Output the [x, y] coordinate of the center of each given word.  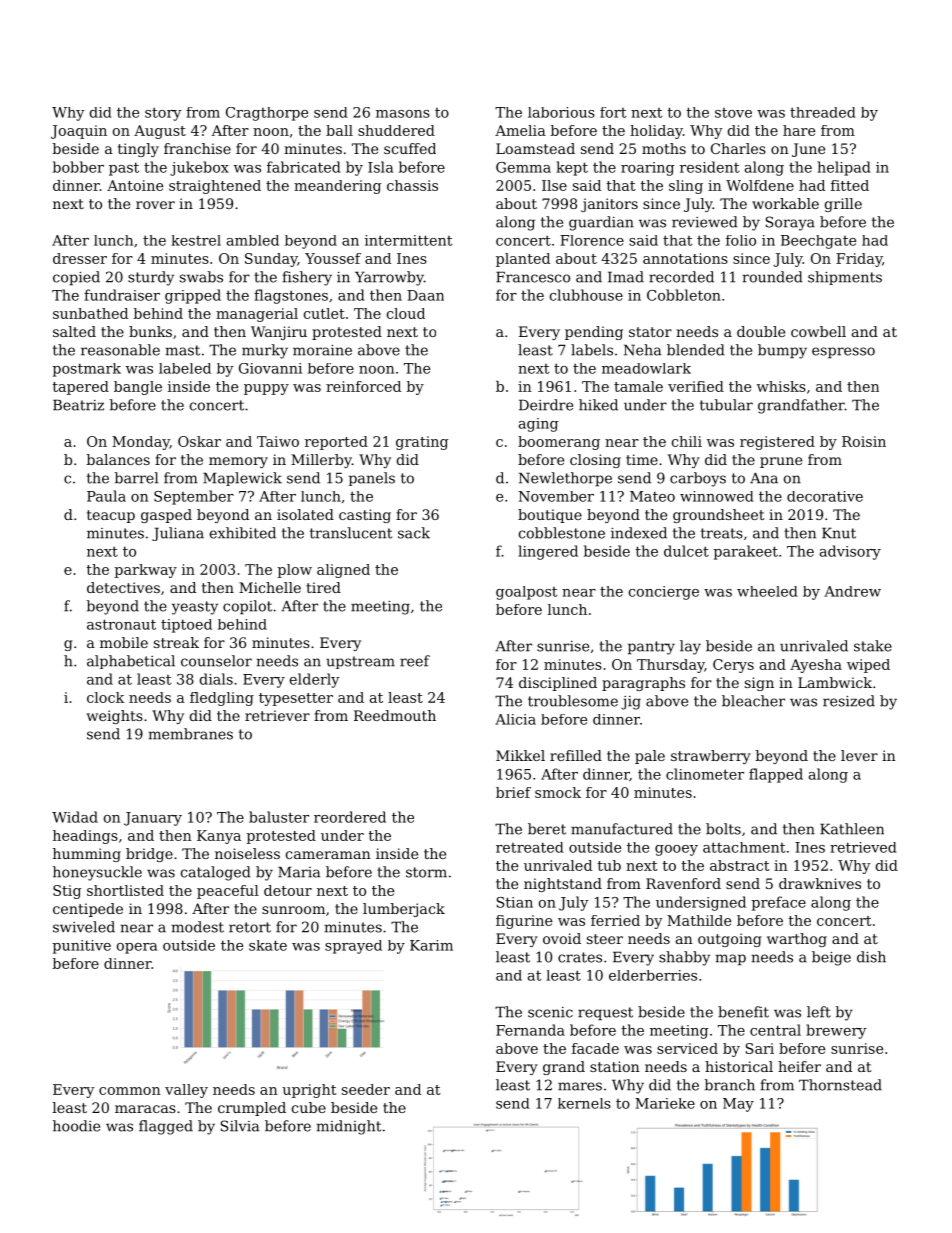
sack [414, 533]
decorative [825, 496]
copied [76, 278]
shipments [845, 278]
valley [186, 1091]
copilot [247, 607]
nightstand [563, 885]
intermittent [408, 240]
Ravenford [683, 883]
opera [137, 948]
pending [594, 333]
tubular [726, 405]
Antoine [135, 185]
